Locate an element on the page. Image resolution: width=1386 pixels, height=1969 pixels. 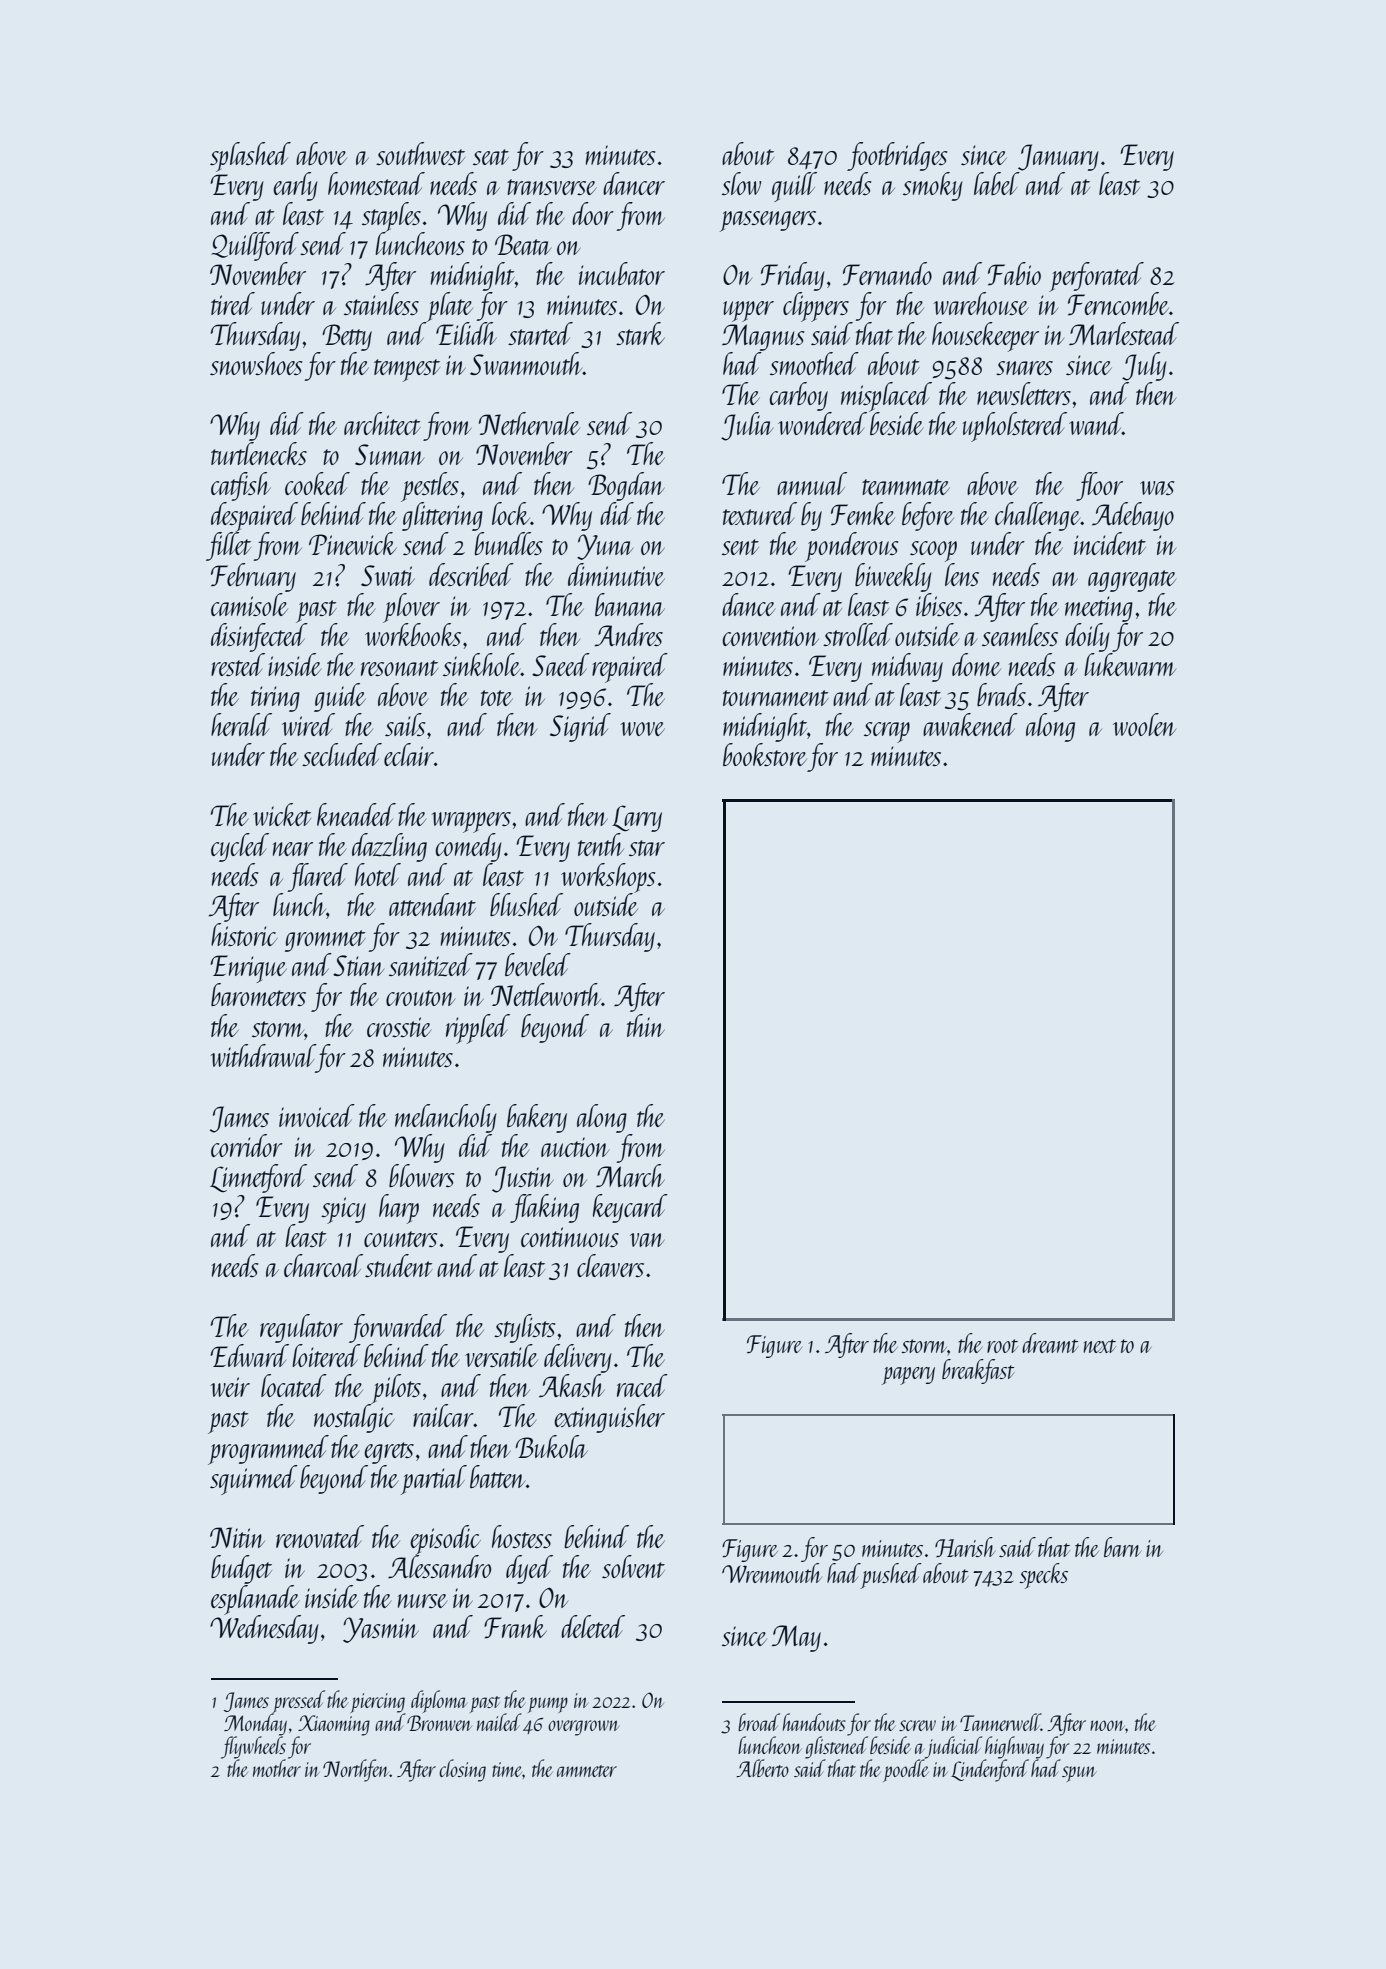
tournament is located at coordinates (776, 698).
